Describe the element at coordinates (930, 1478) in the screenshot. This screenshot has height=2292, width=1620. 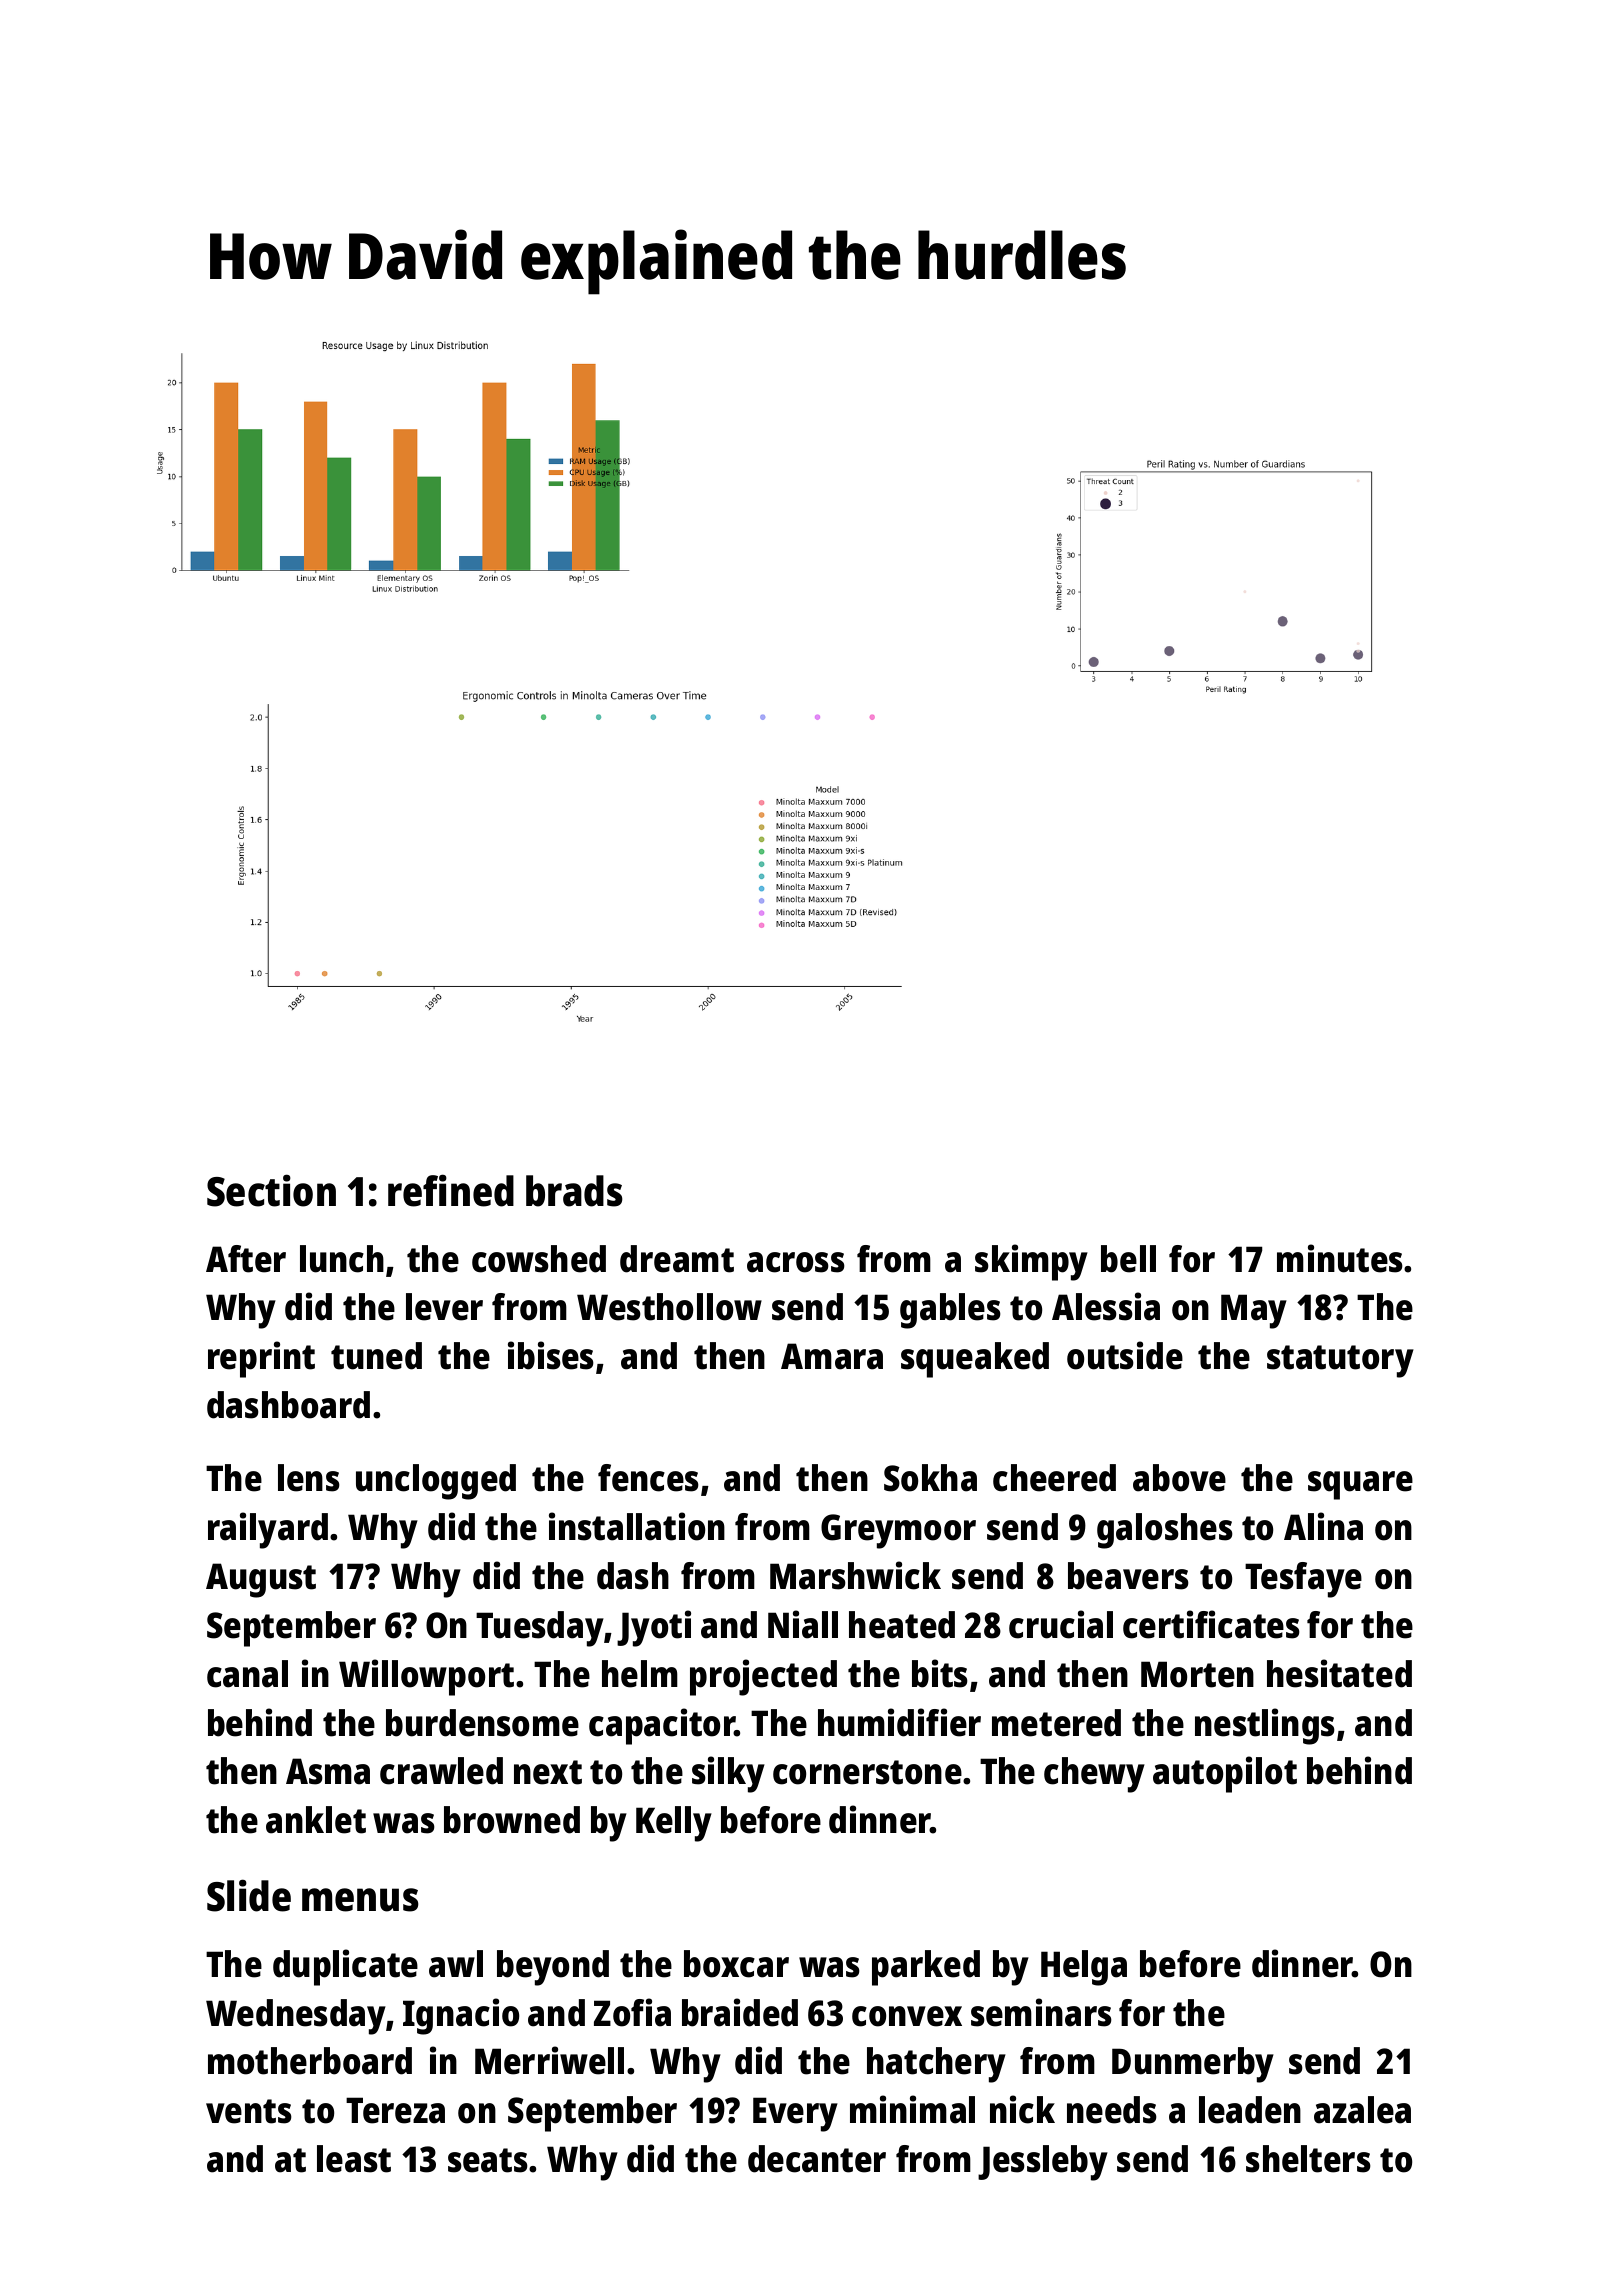
I see `Sokha` at that location.
